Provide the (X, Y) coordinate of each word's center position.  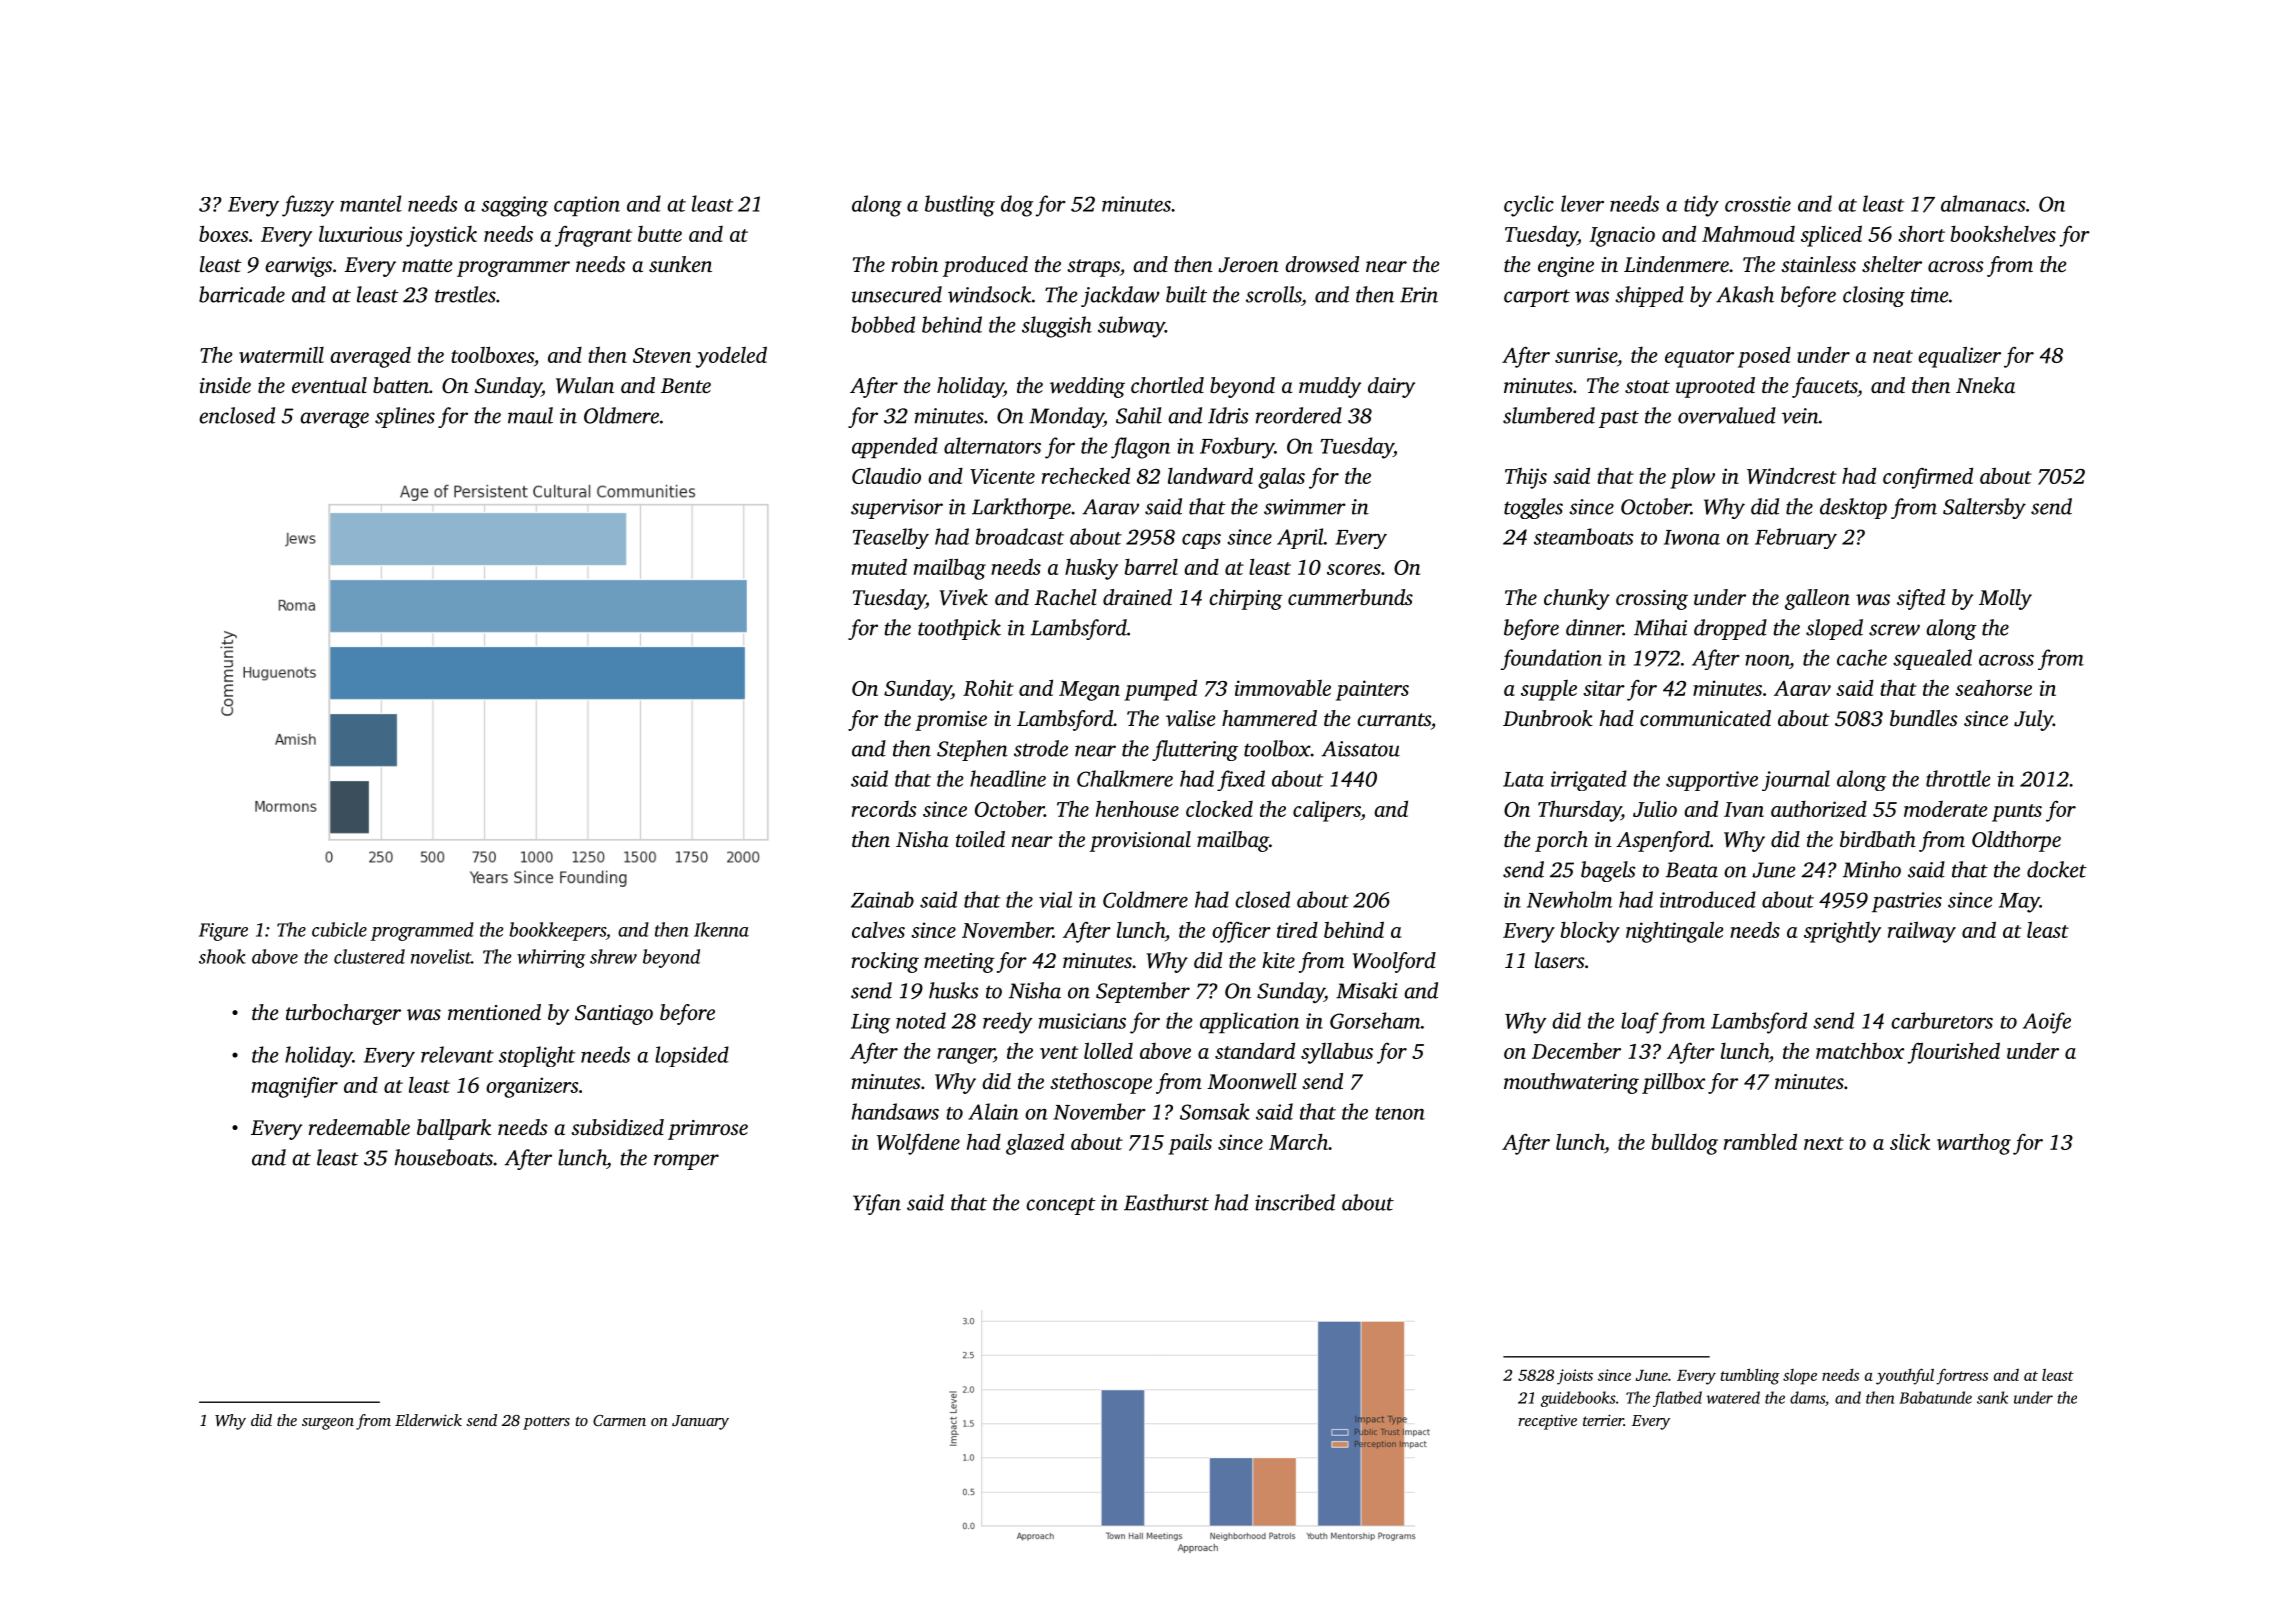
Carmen (619, 1420)
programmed (422, 931)
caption (587, 206)
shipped (1649, 296)
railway (1922, 932)
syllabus (1337, 1053)
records (884, 809)
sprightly (1842, 932)
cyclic (1529, 206)
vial (1055, 899)
